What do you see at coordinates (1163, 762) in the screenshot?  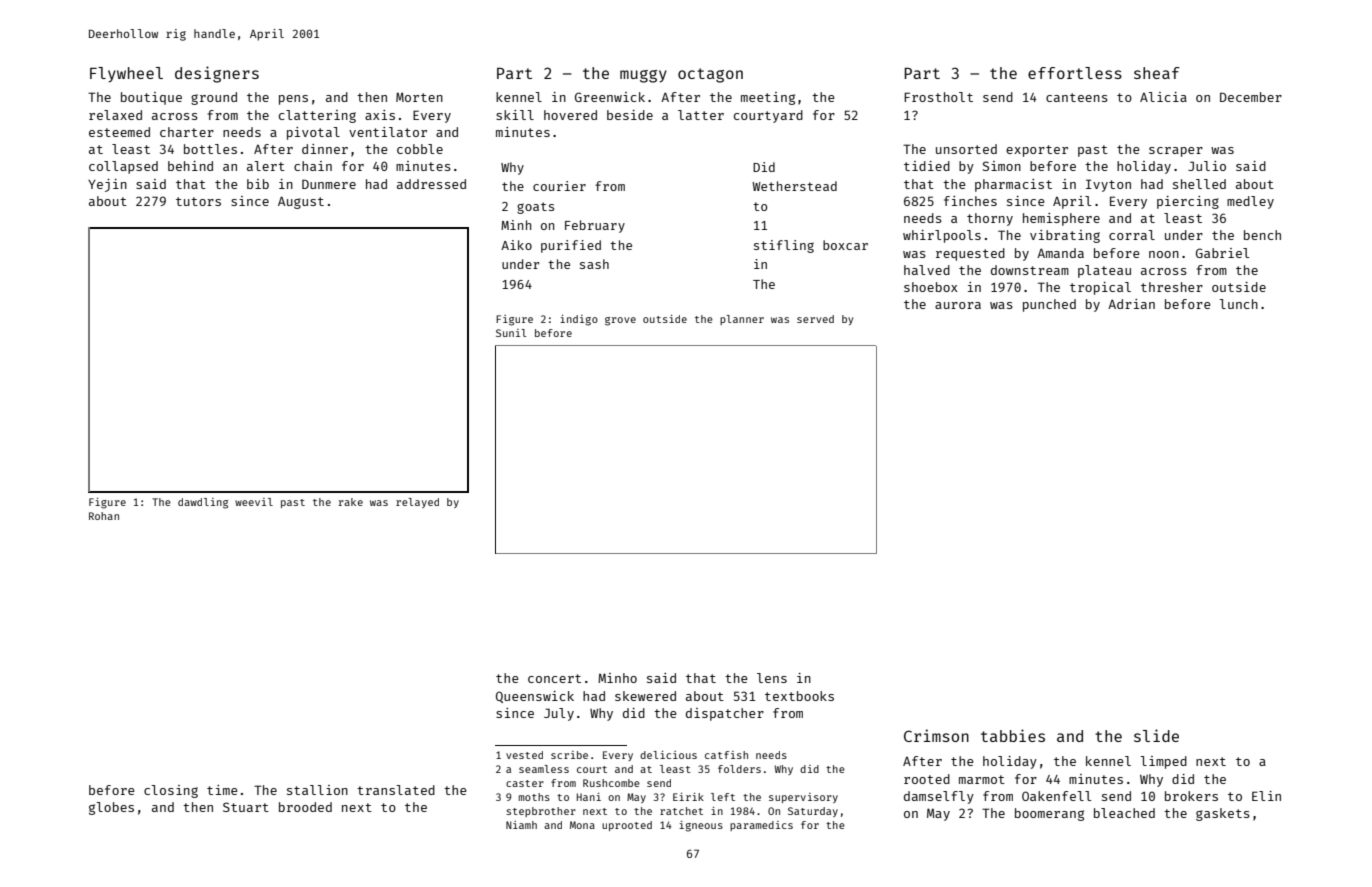 I see `limped` at bounding box center [1163, 762].
